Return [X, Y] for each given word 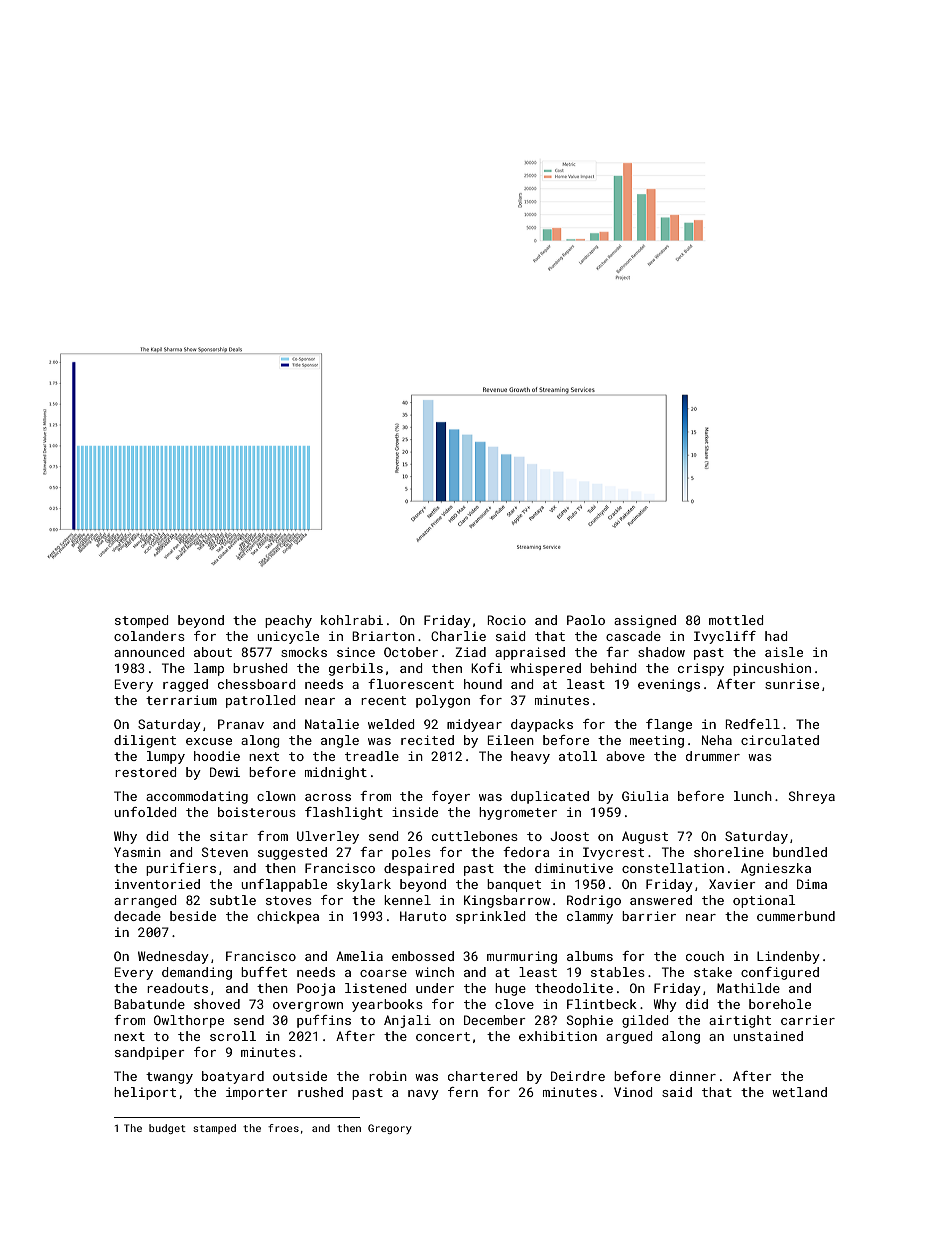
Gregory [390, 1129]
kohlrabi [352, 620]
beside [193, 916]
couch [705, 956]
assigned [645, 621]
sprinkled [490, 917]
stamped [214, 1129]
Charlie [458, 636]
